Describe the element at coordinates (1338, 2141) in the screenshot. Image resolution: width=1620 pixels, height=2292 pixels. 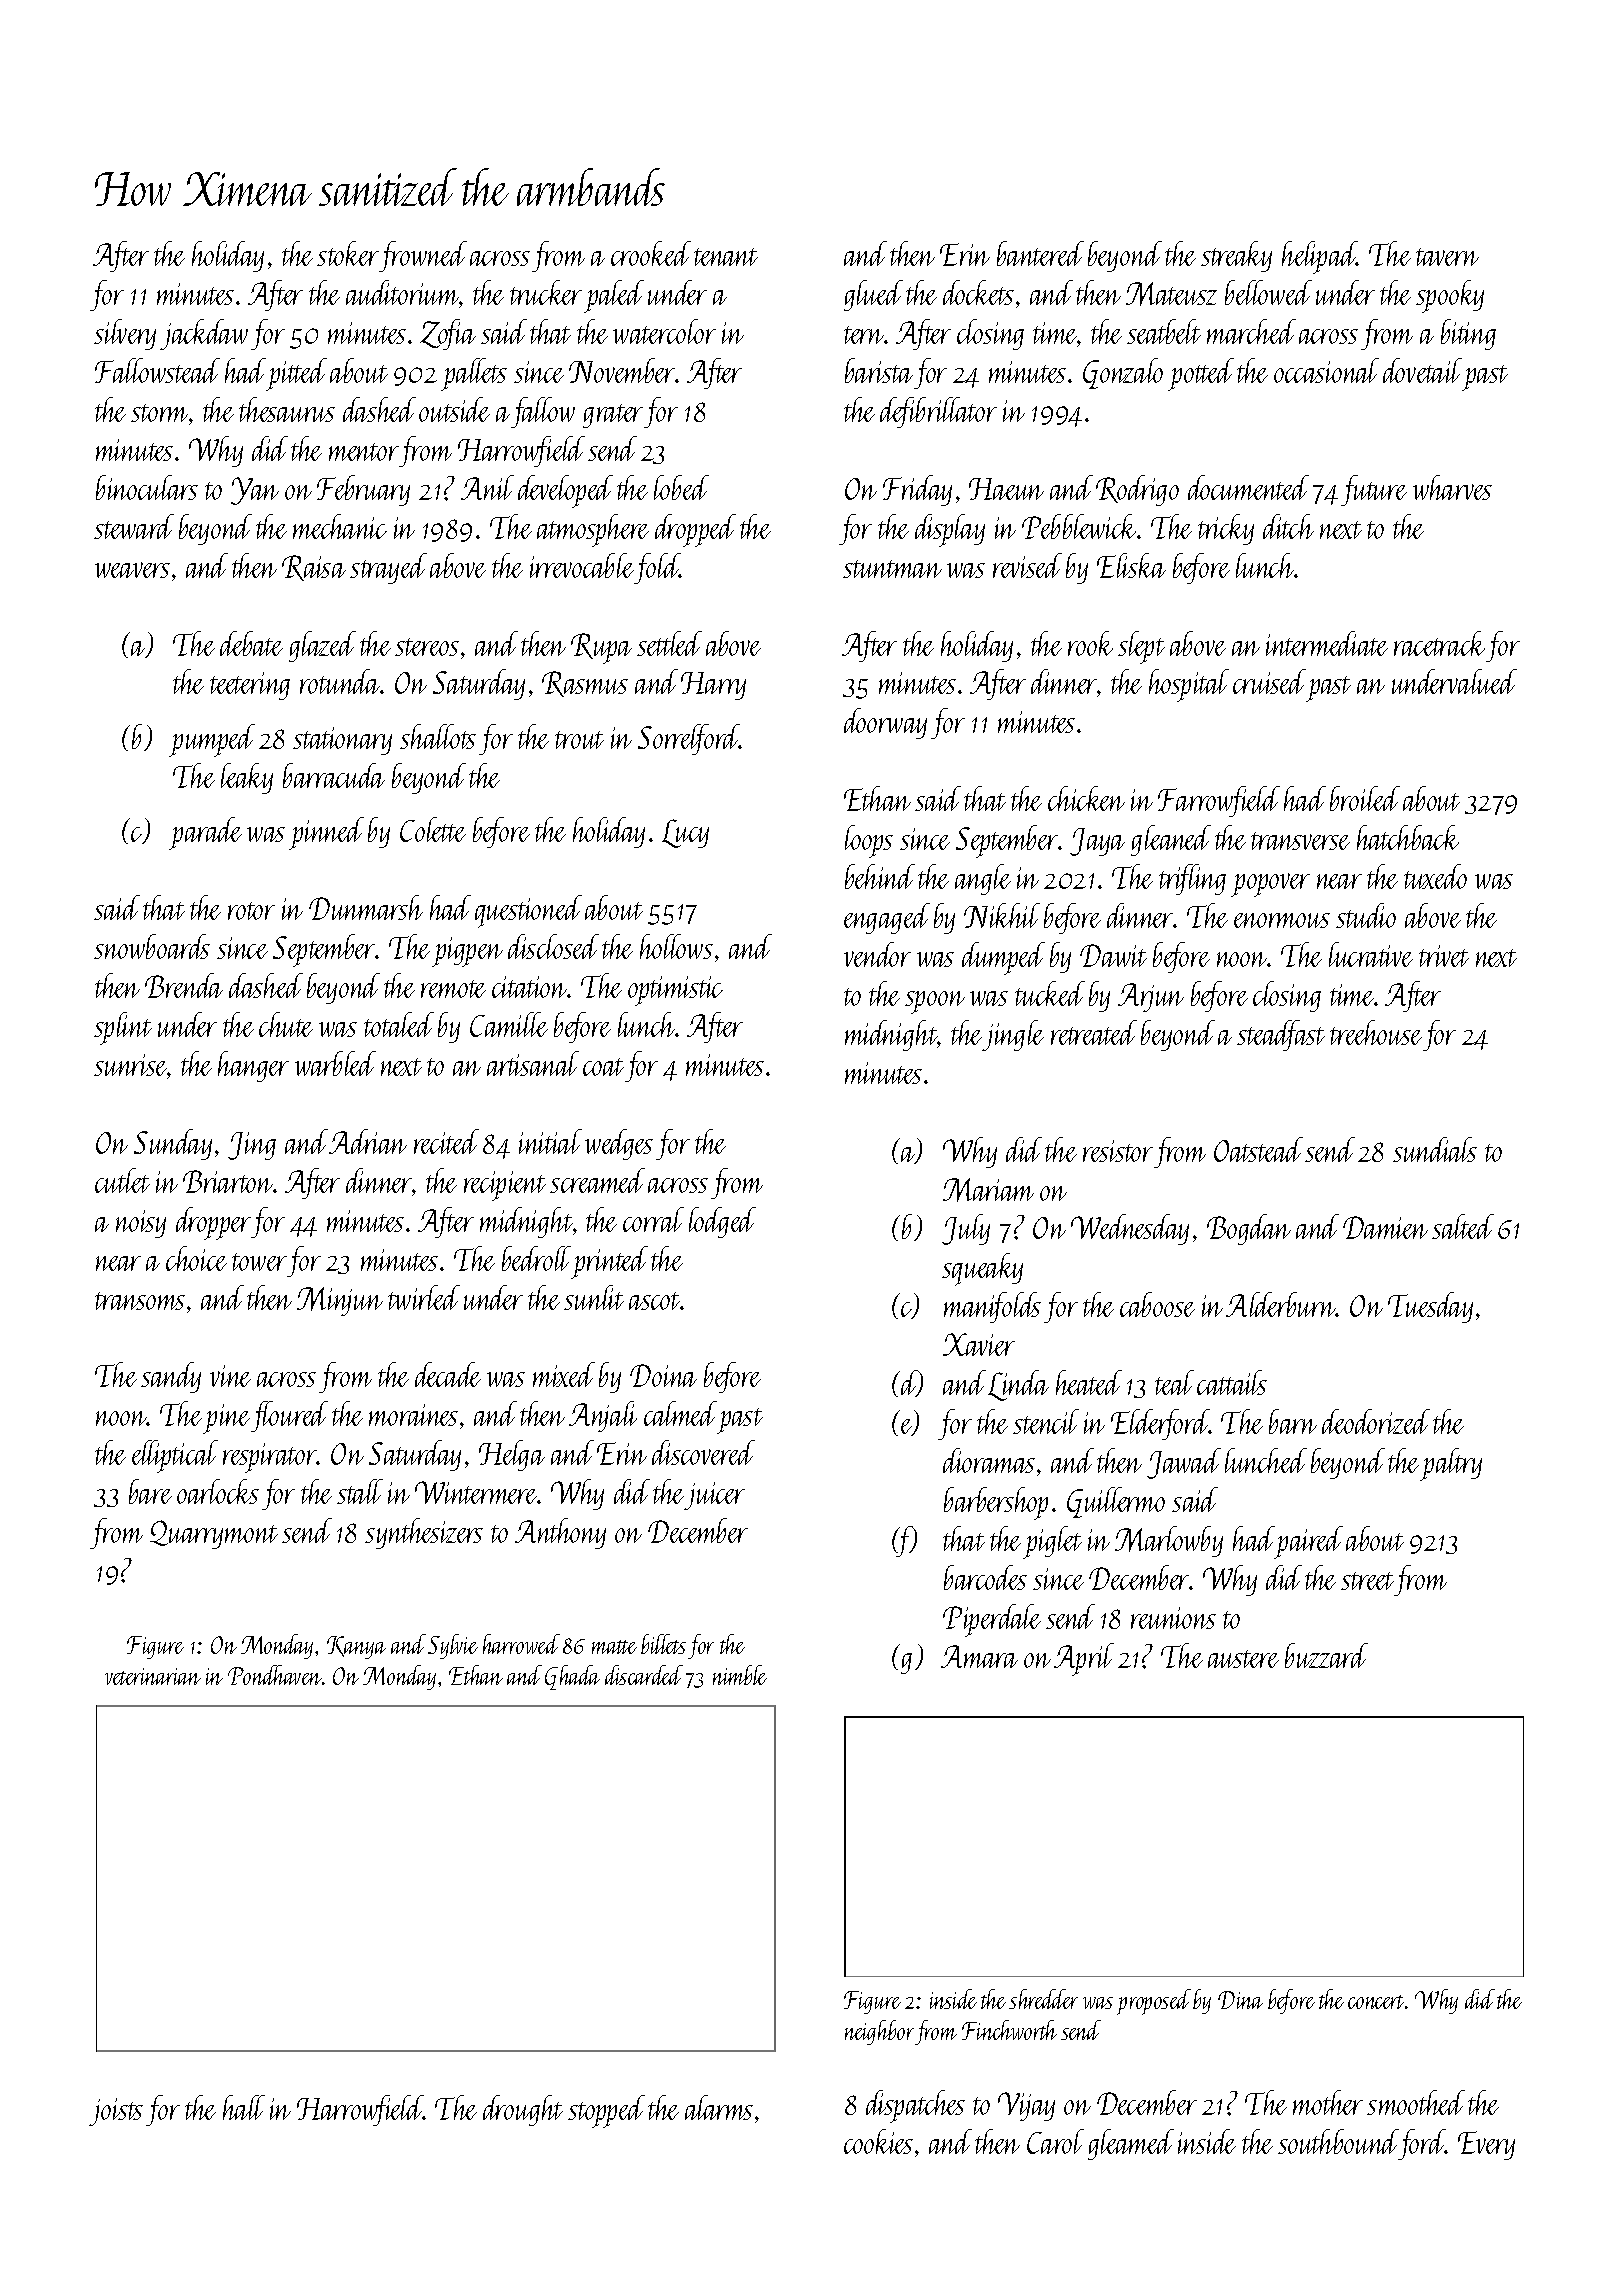
I see `southbound` at that location.
